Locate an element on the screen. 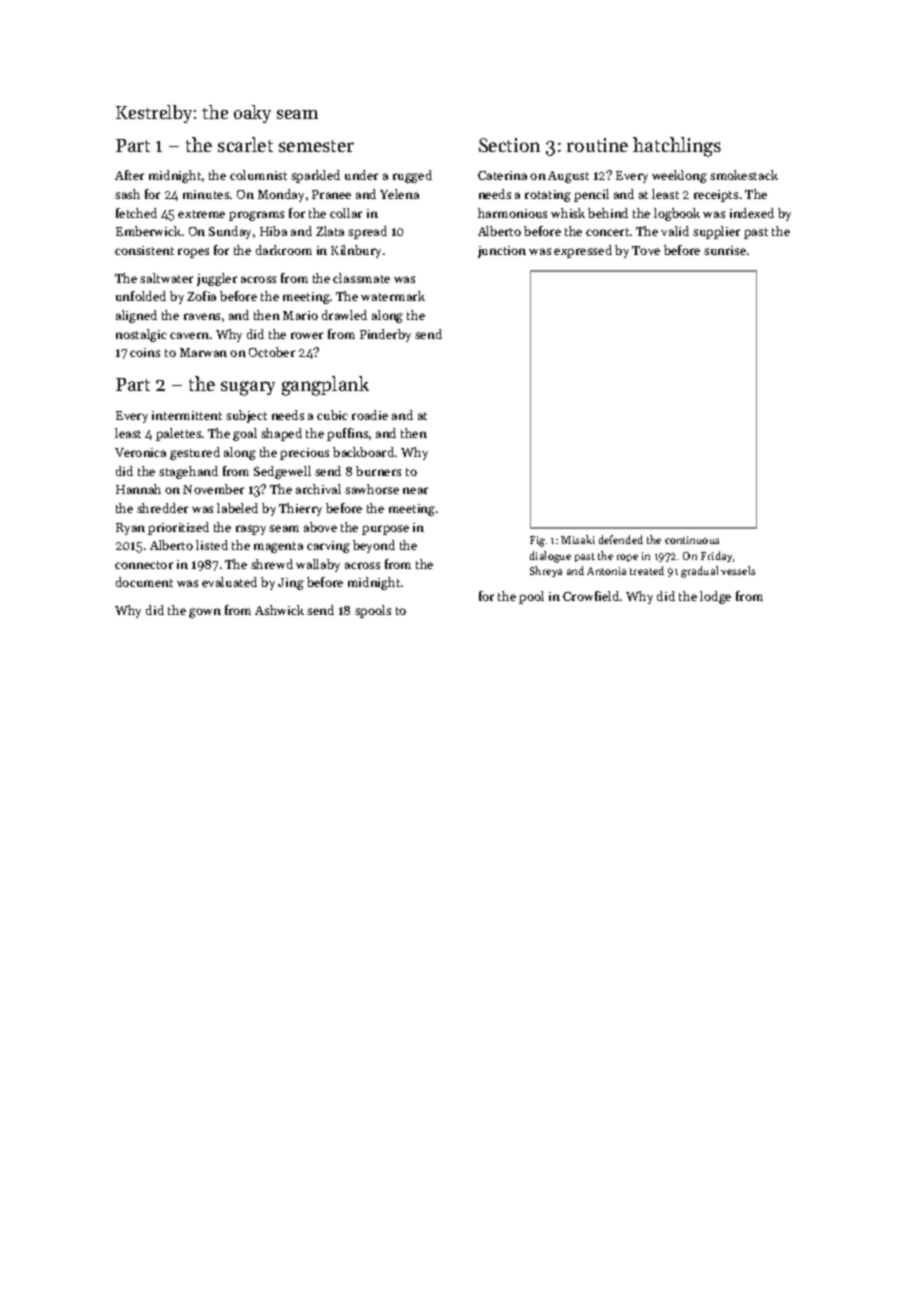  roadie is located at coordinates (370, 415).
